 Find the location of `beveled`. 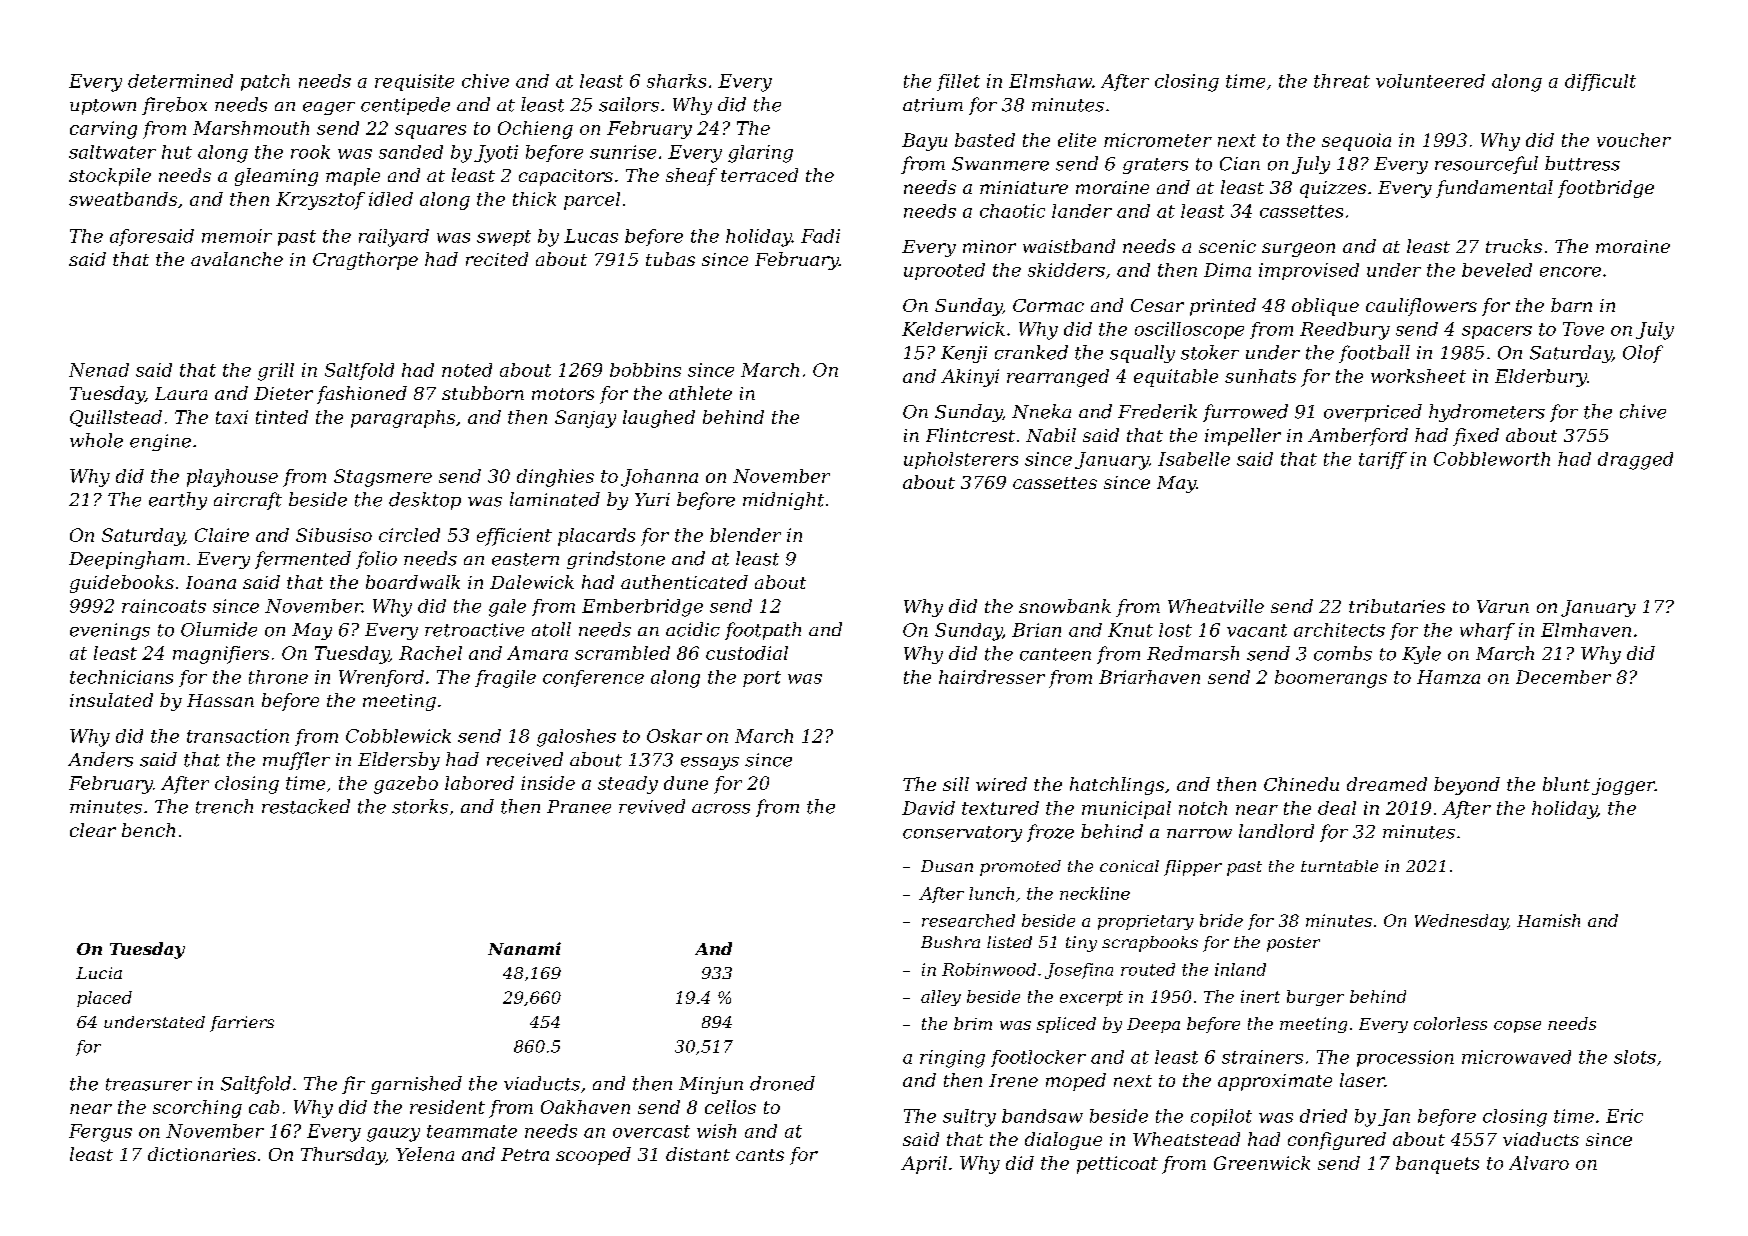

beveled is located at coordinates (1497, 270).
